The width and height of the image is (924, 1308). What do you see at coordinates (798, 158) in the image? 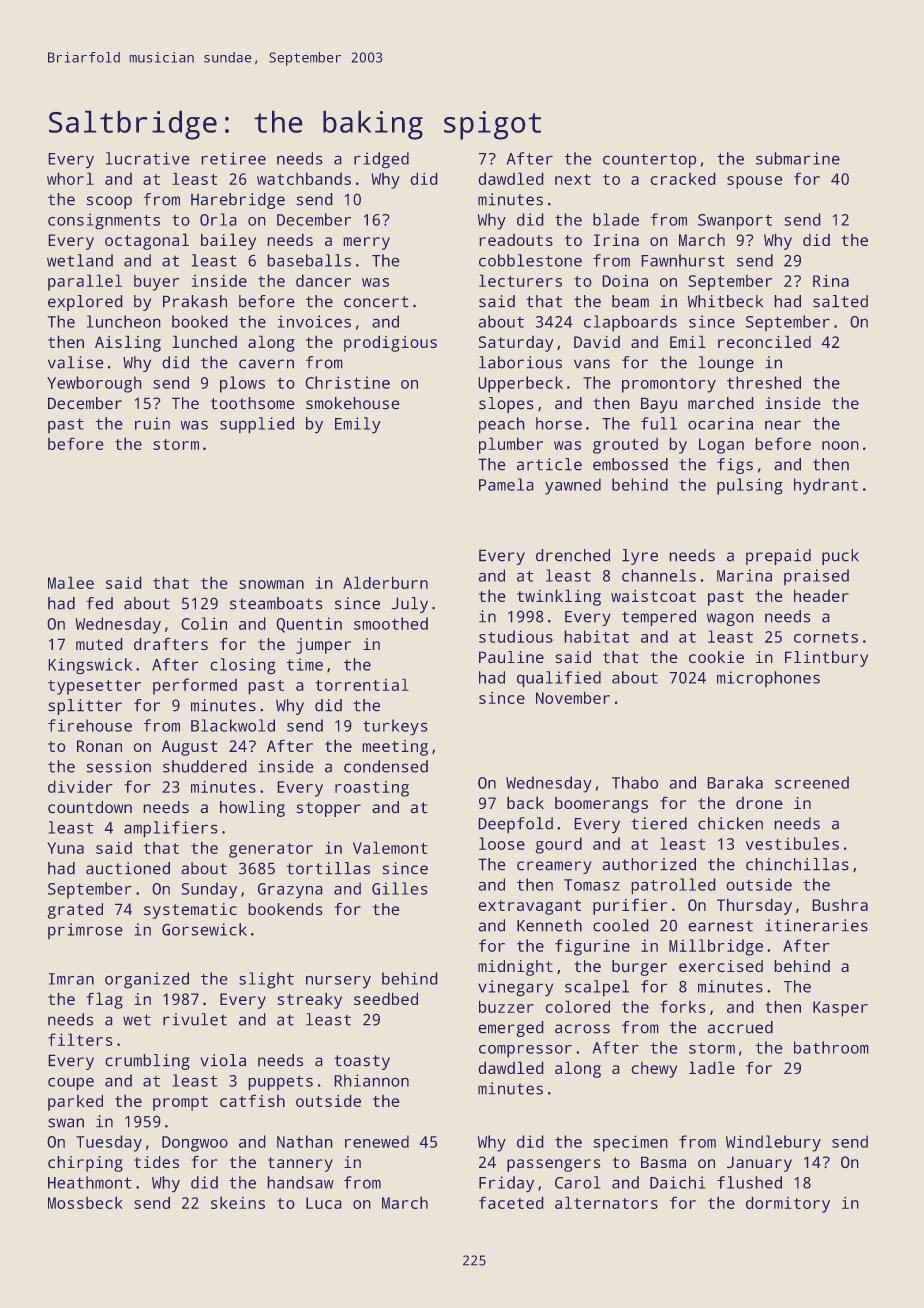
I see `submarine` at bounding box center [798, 158].
